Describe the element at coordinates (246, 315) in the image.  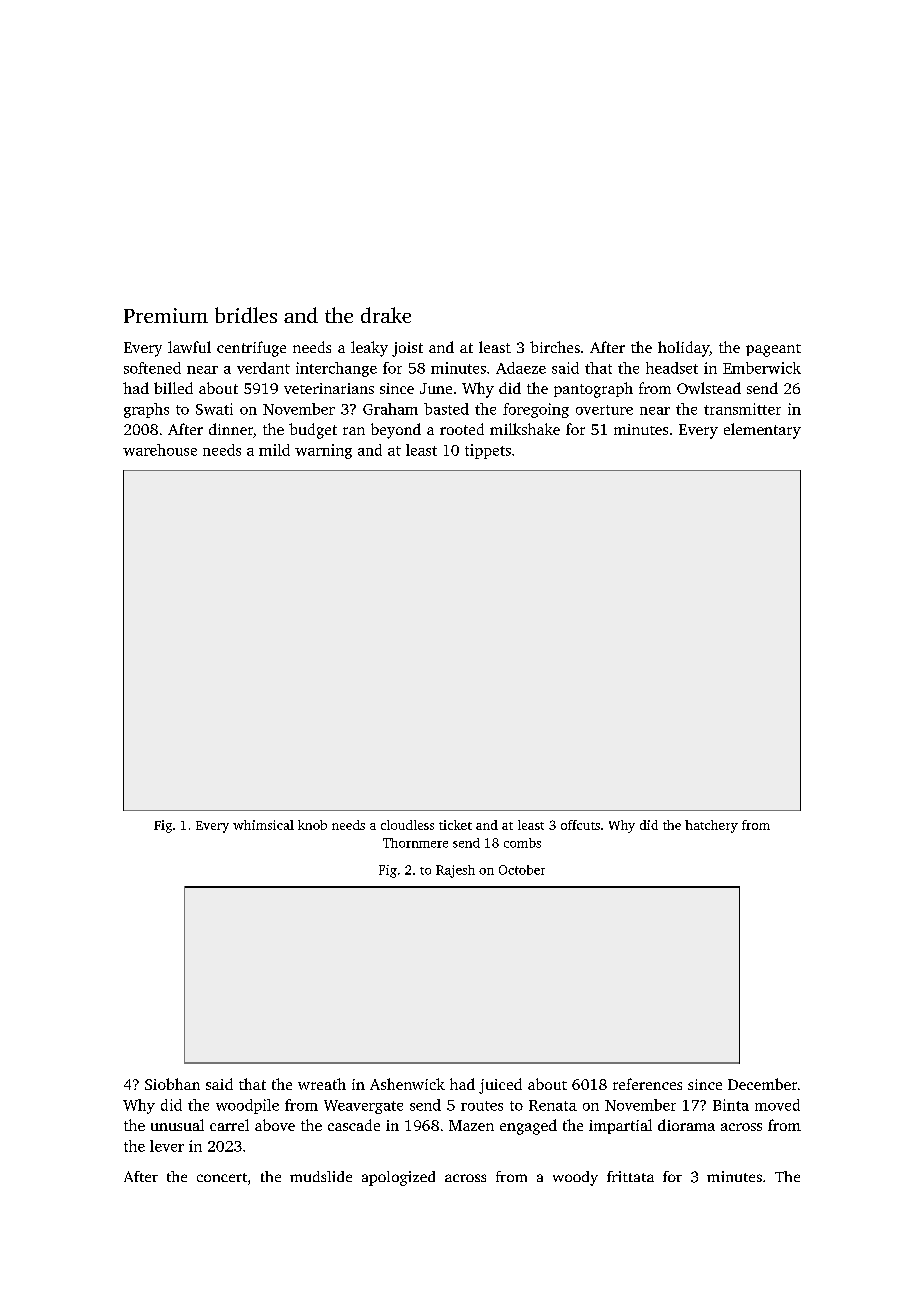
I see `bridles` at that location.
